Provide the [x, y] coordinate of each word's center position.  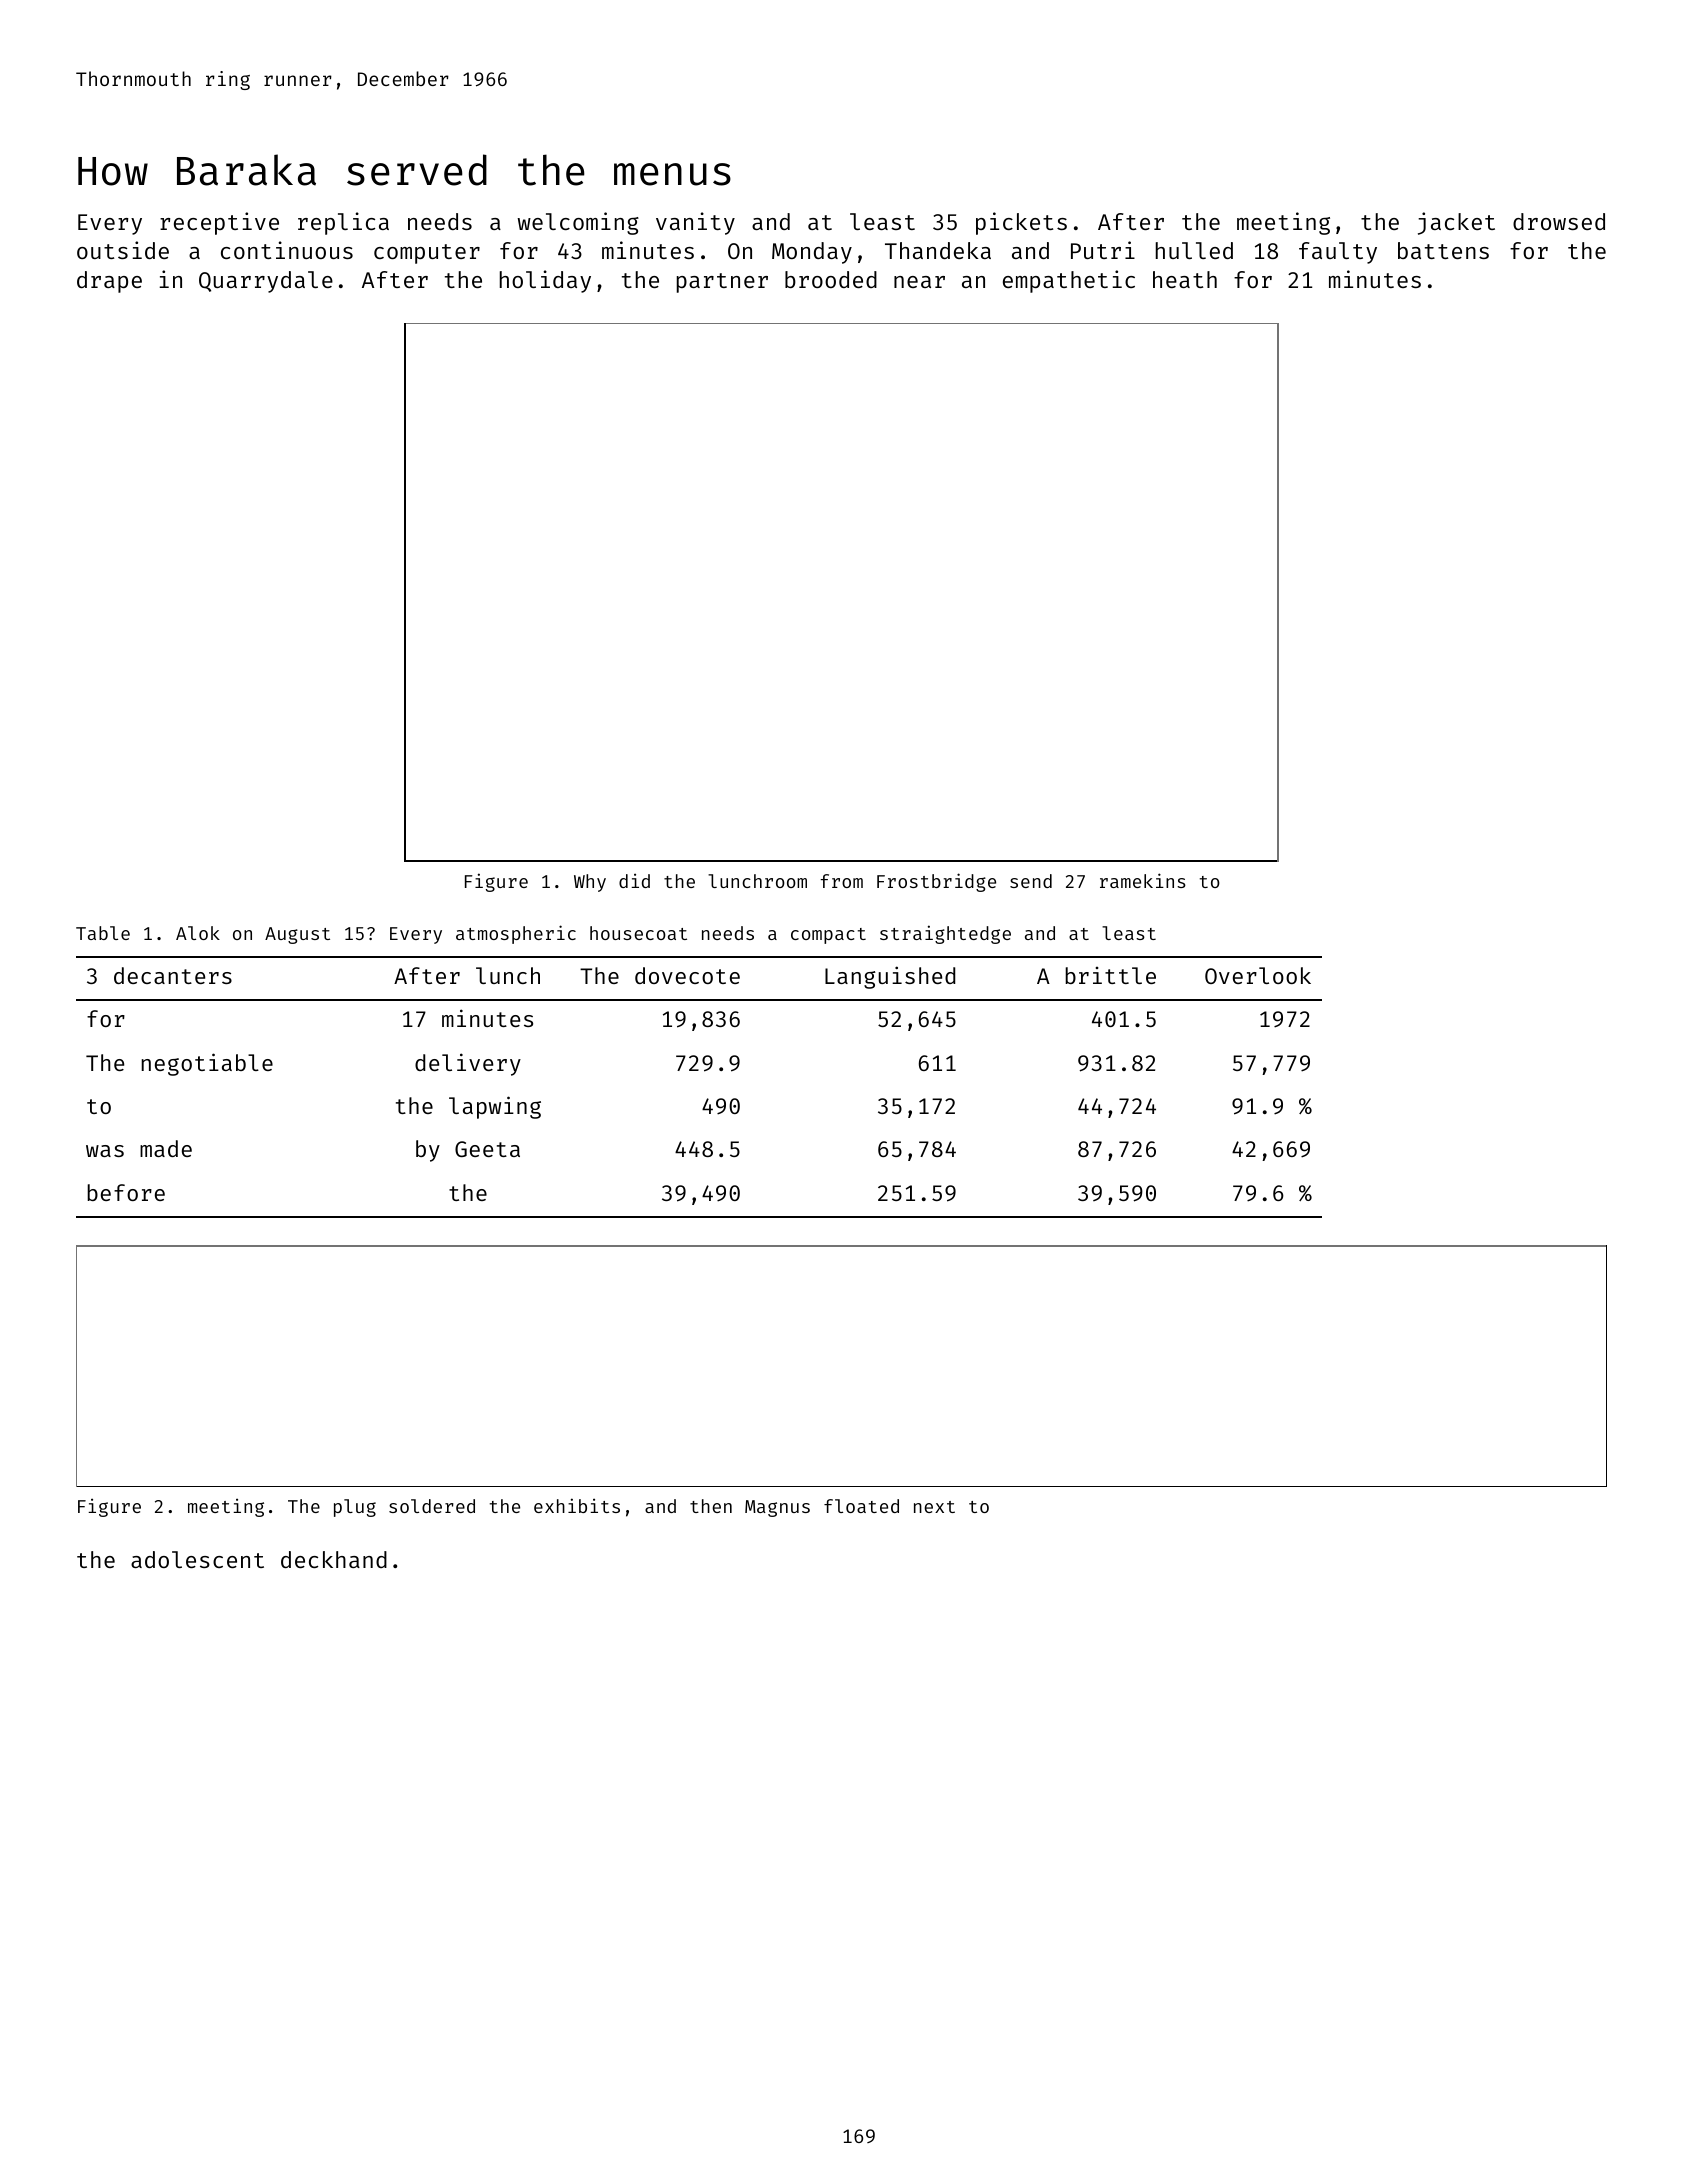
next [934, 1507]
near [919, 282]
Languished [890, 977]
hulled [1194, 250]
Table [103, 933]
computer [427, 254]
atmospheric [516, 934]
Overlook [1258, 975]
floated [861, 1506]
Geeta [487, 1149]
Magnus [777, 1508]
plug [355, 1508]
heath [1185, 279]
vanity [695, 223]
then [711, 1506]
